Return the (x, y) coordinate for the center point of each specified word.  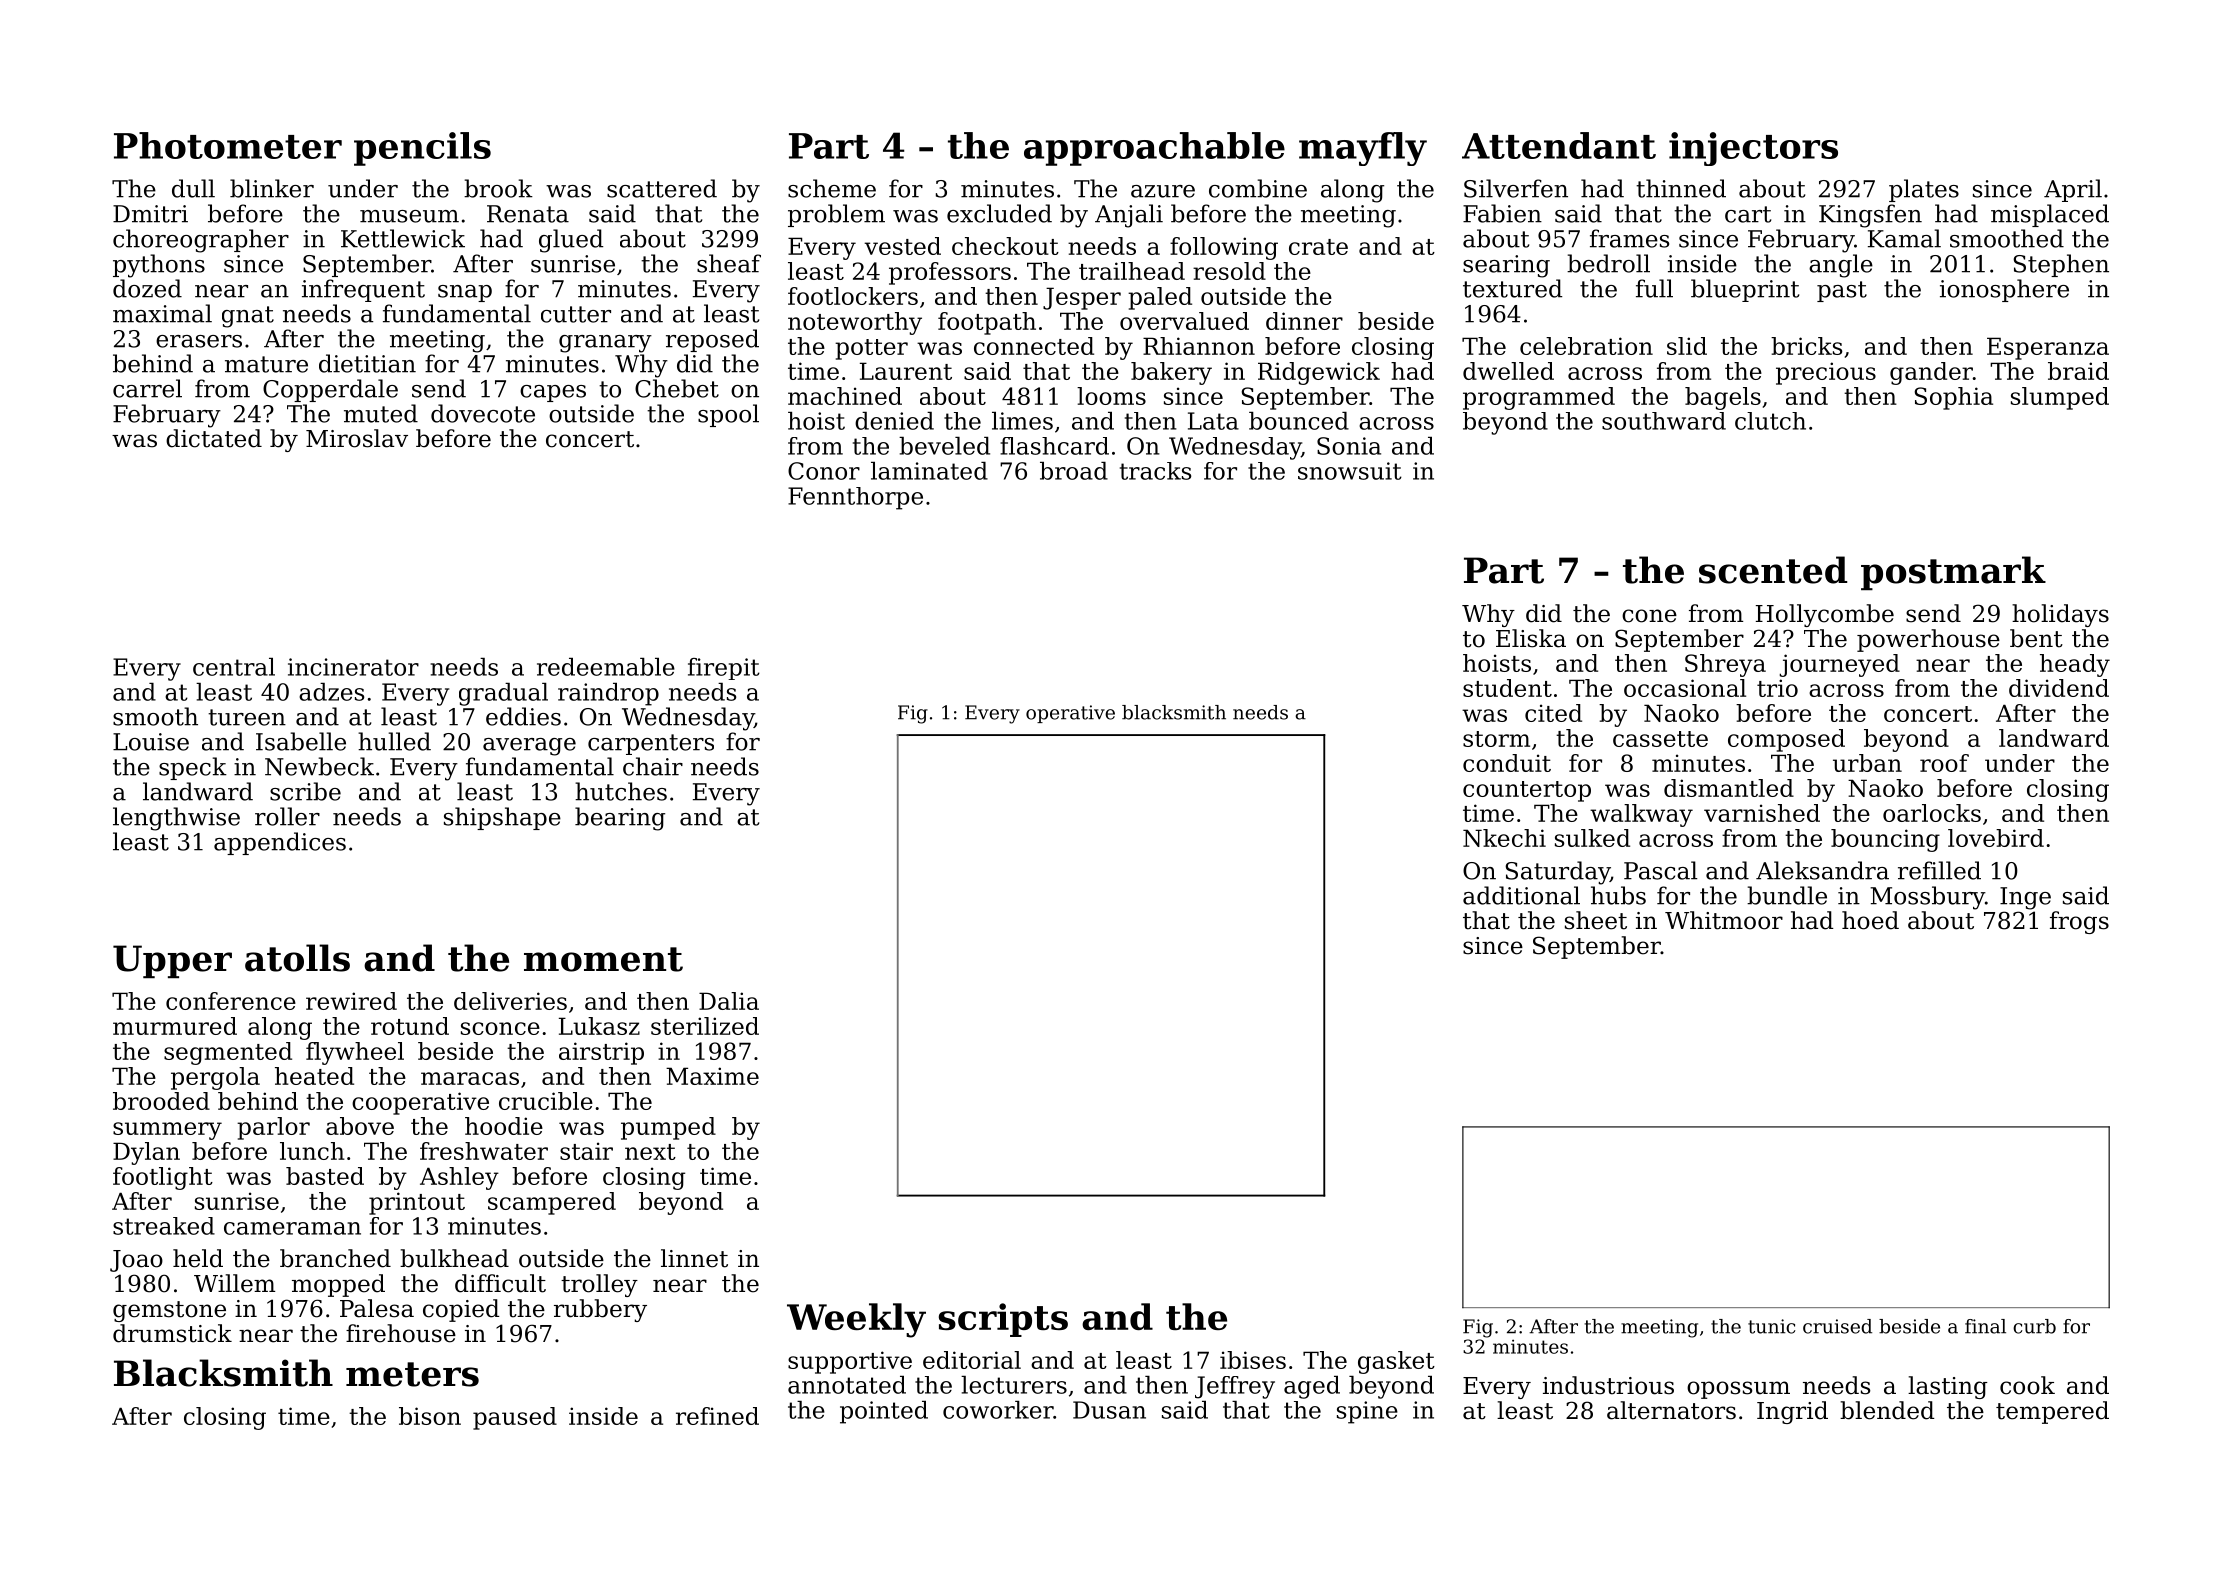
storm (1496, 739)
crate (1318, 247)
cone (1649, 616)
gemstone (169, 1311)
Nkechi (1504, 838)
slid (1687, 346)
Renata (528, 214)
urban (1867, 763)
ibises (1253, 1360)
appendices (280, 843)
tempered (2052, 1412)
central (234, 667)
